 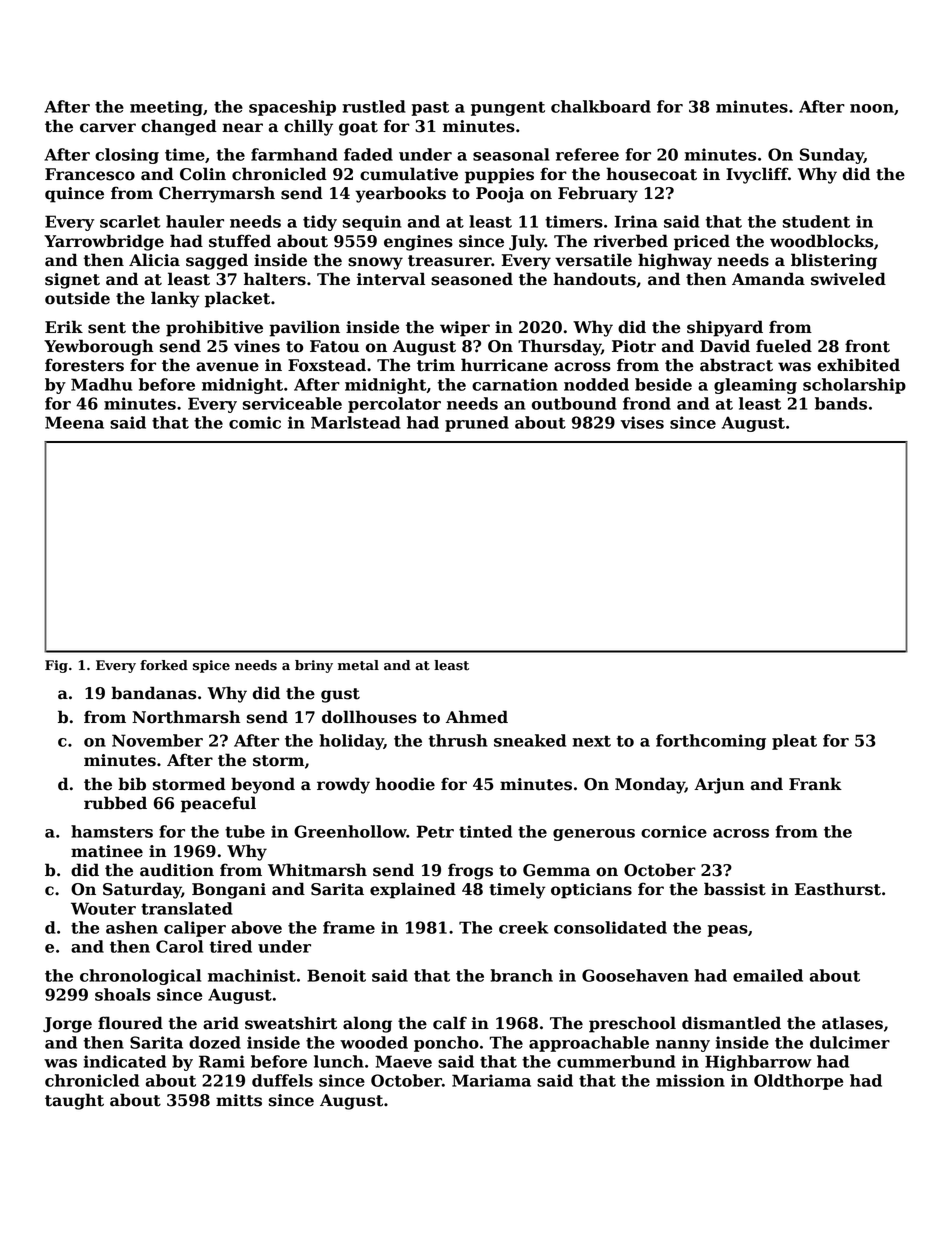 What do you see at coordinates (256, 927) in the image?
I see `above` at bounding box center [256, 927].
